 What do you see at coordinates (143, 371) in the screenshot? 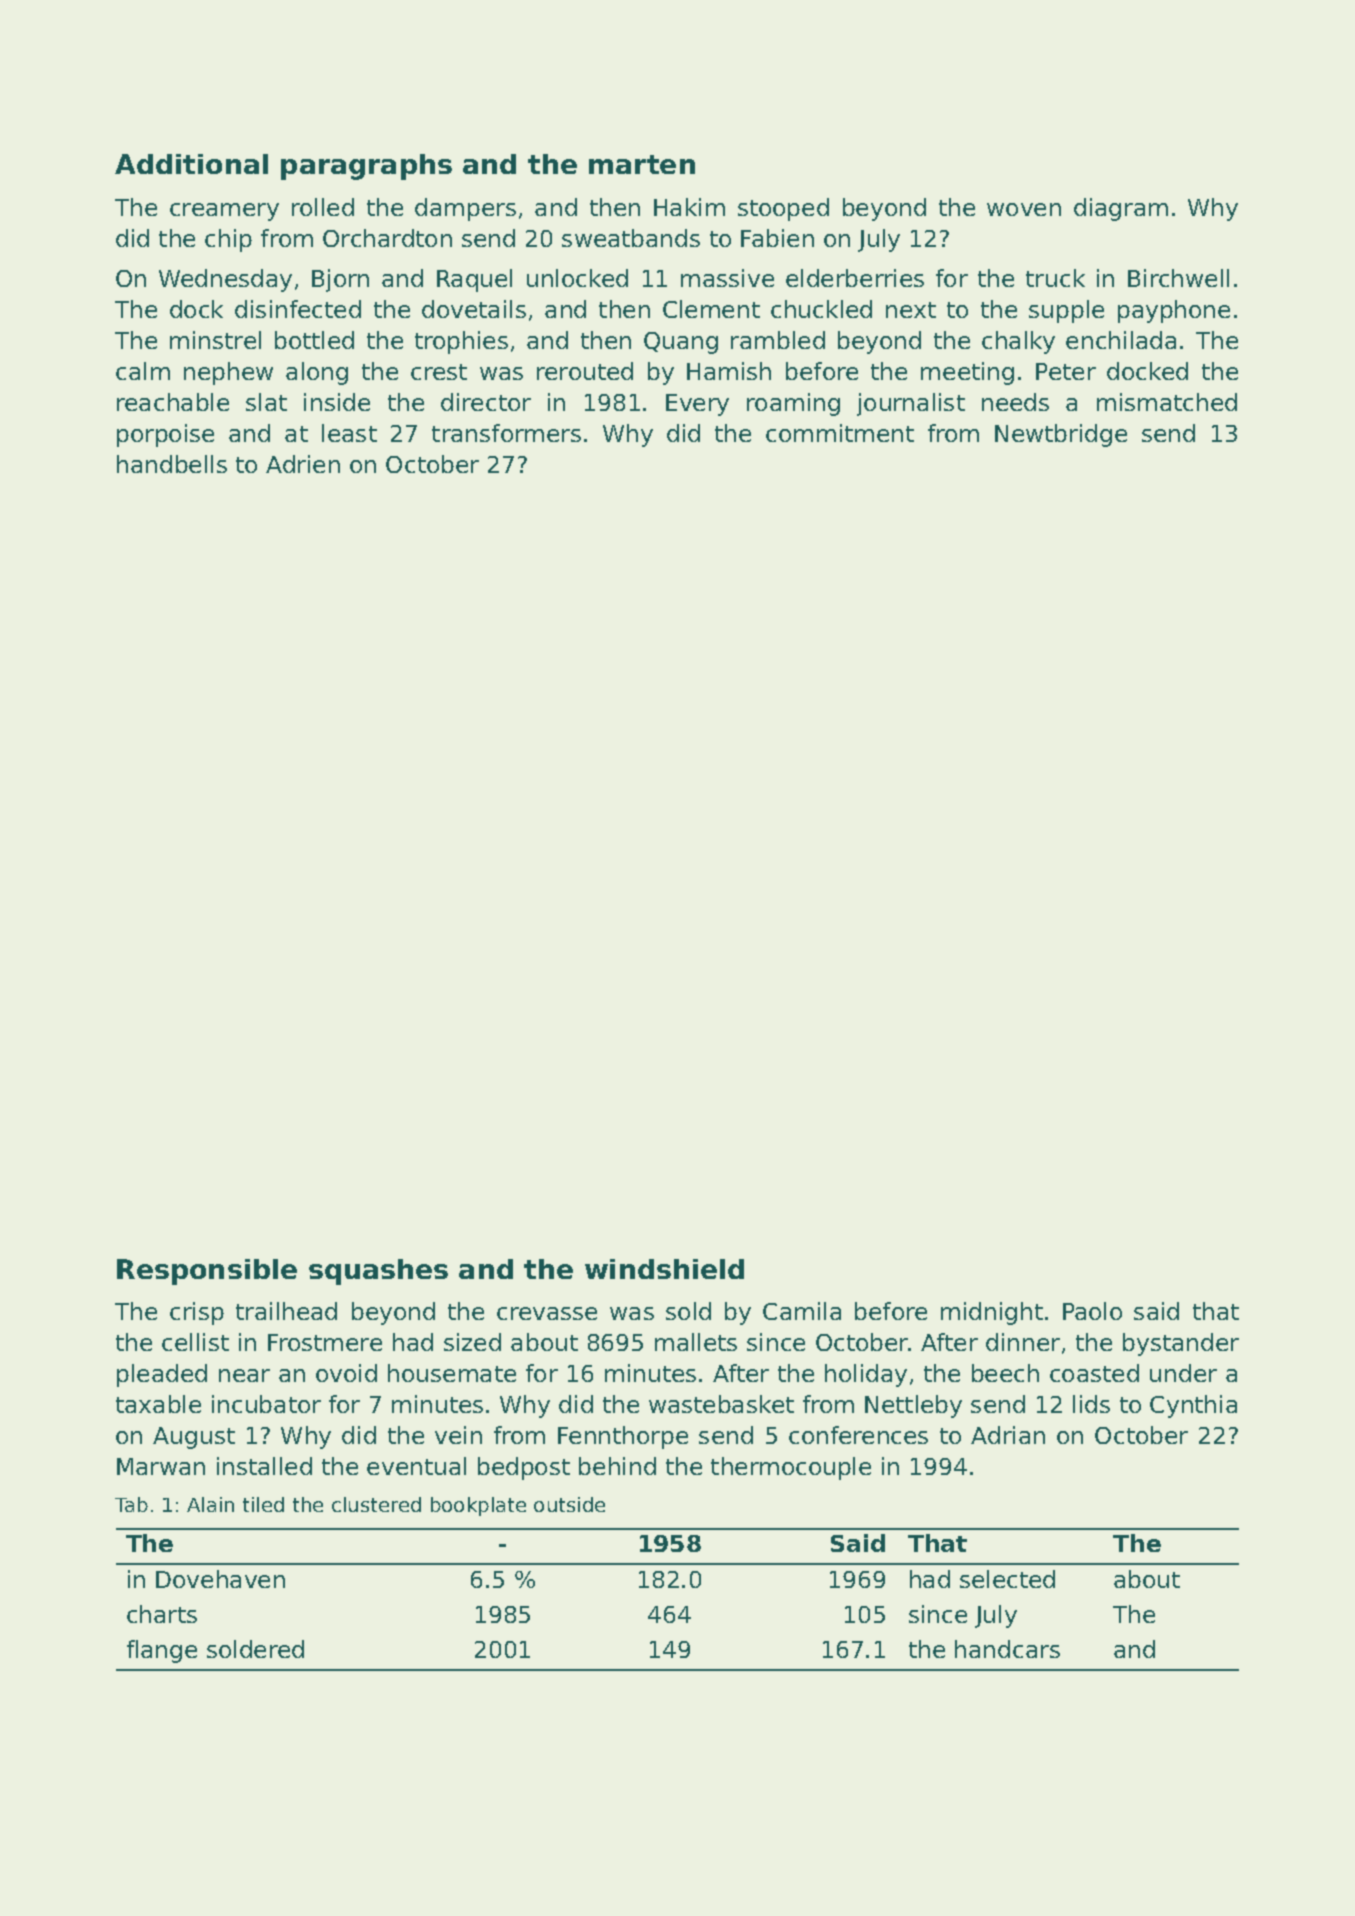
I see `calm` at bounding box center [143, 371].
